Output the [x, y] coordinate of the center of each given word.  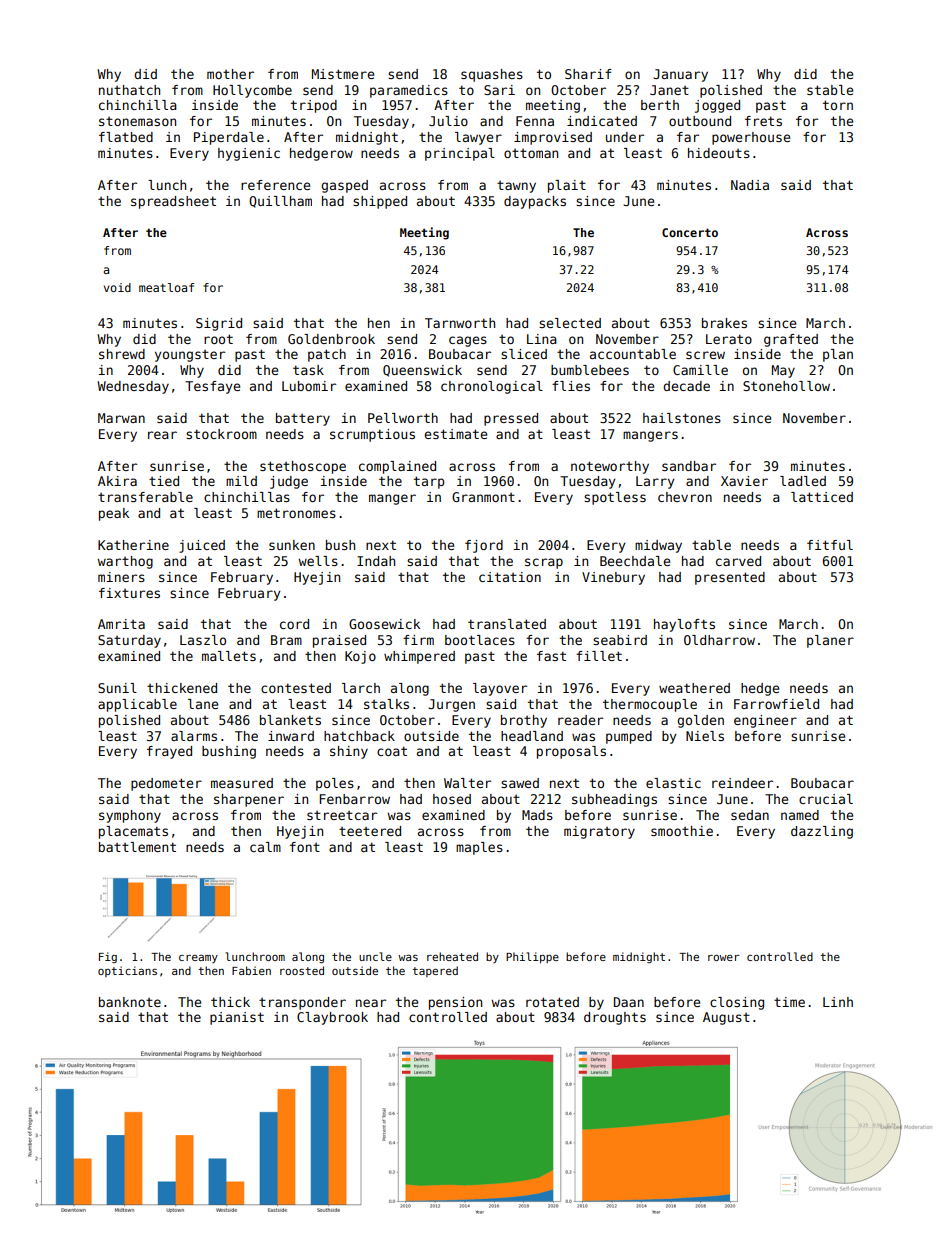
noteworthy [610, 467]
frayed [169, 752]
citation [510, 577]
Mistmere [343, 74]
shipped [380, 202]
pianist [237, 1018]
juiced [202, 546]
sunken [292, 545]
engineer [765, 721]
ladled [803, 481]
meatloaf [166, 287]
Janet [669, 90]
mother [230, 74]
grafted [791, 340]
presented [730, 578]
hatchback [359, 736]
